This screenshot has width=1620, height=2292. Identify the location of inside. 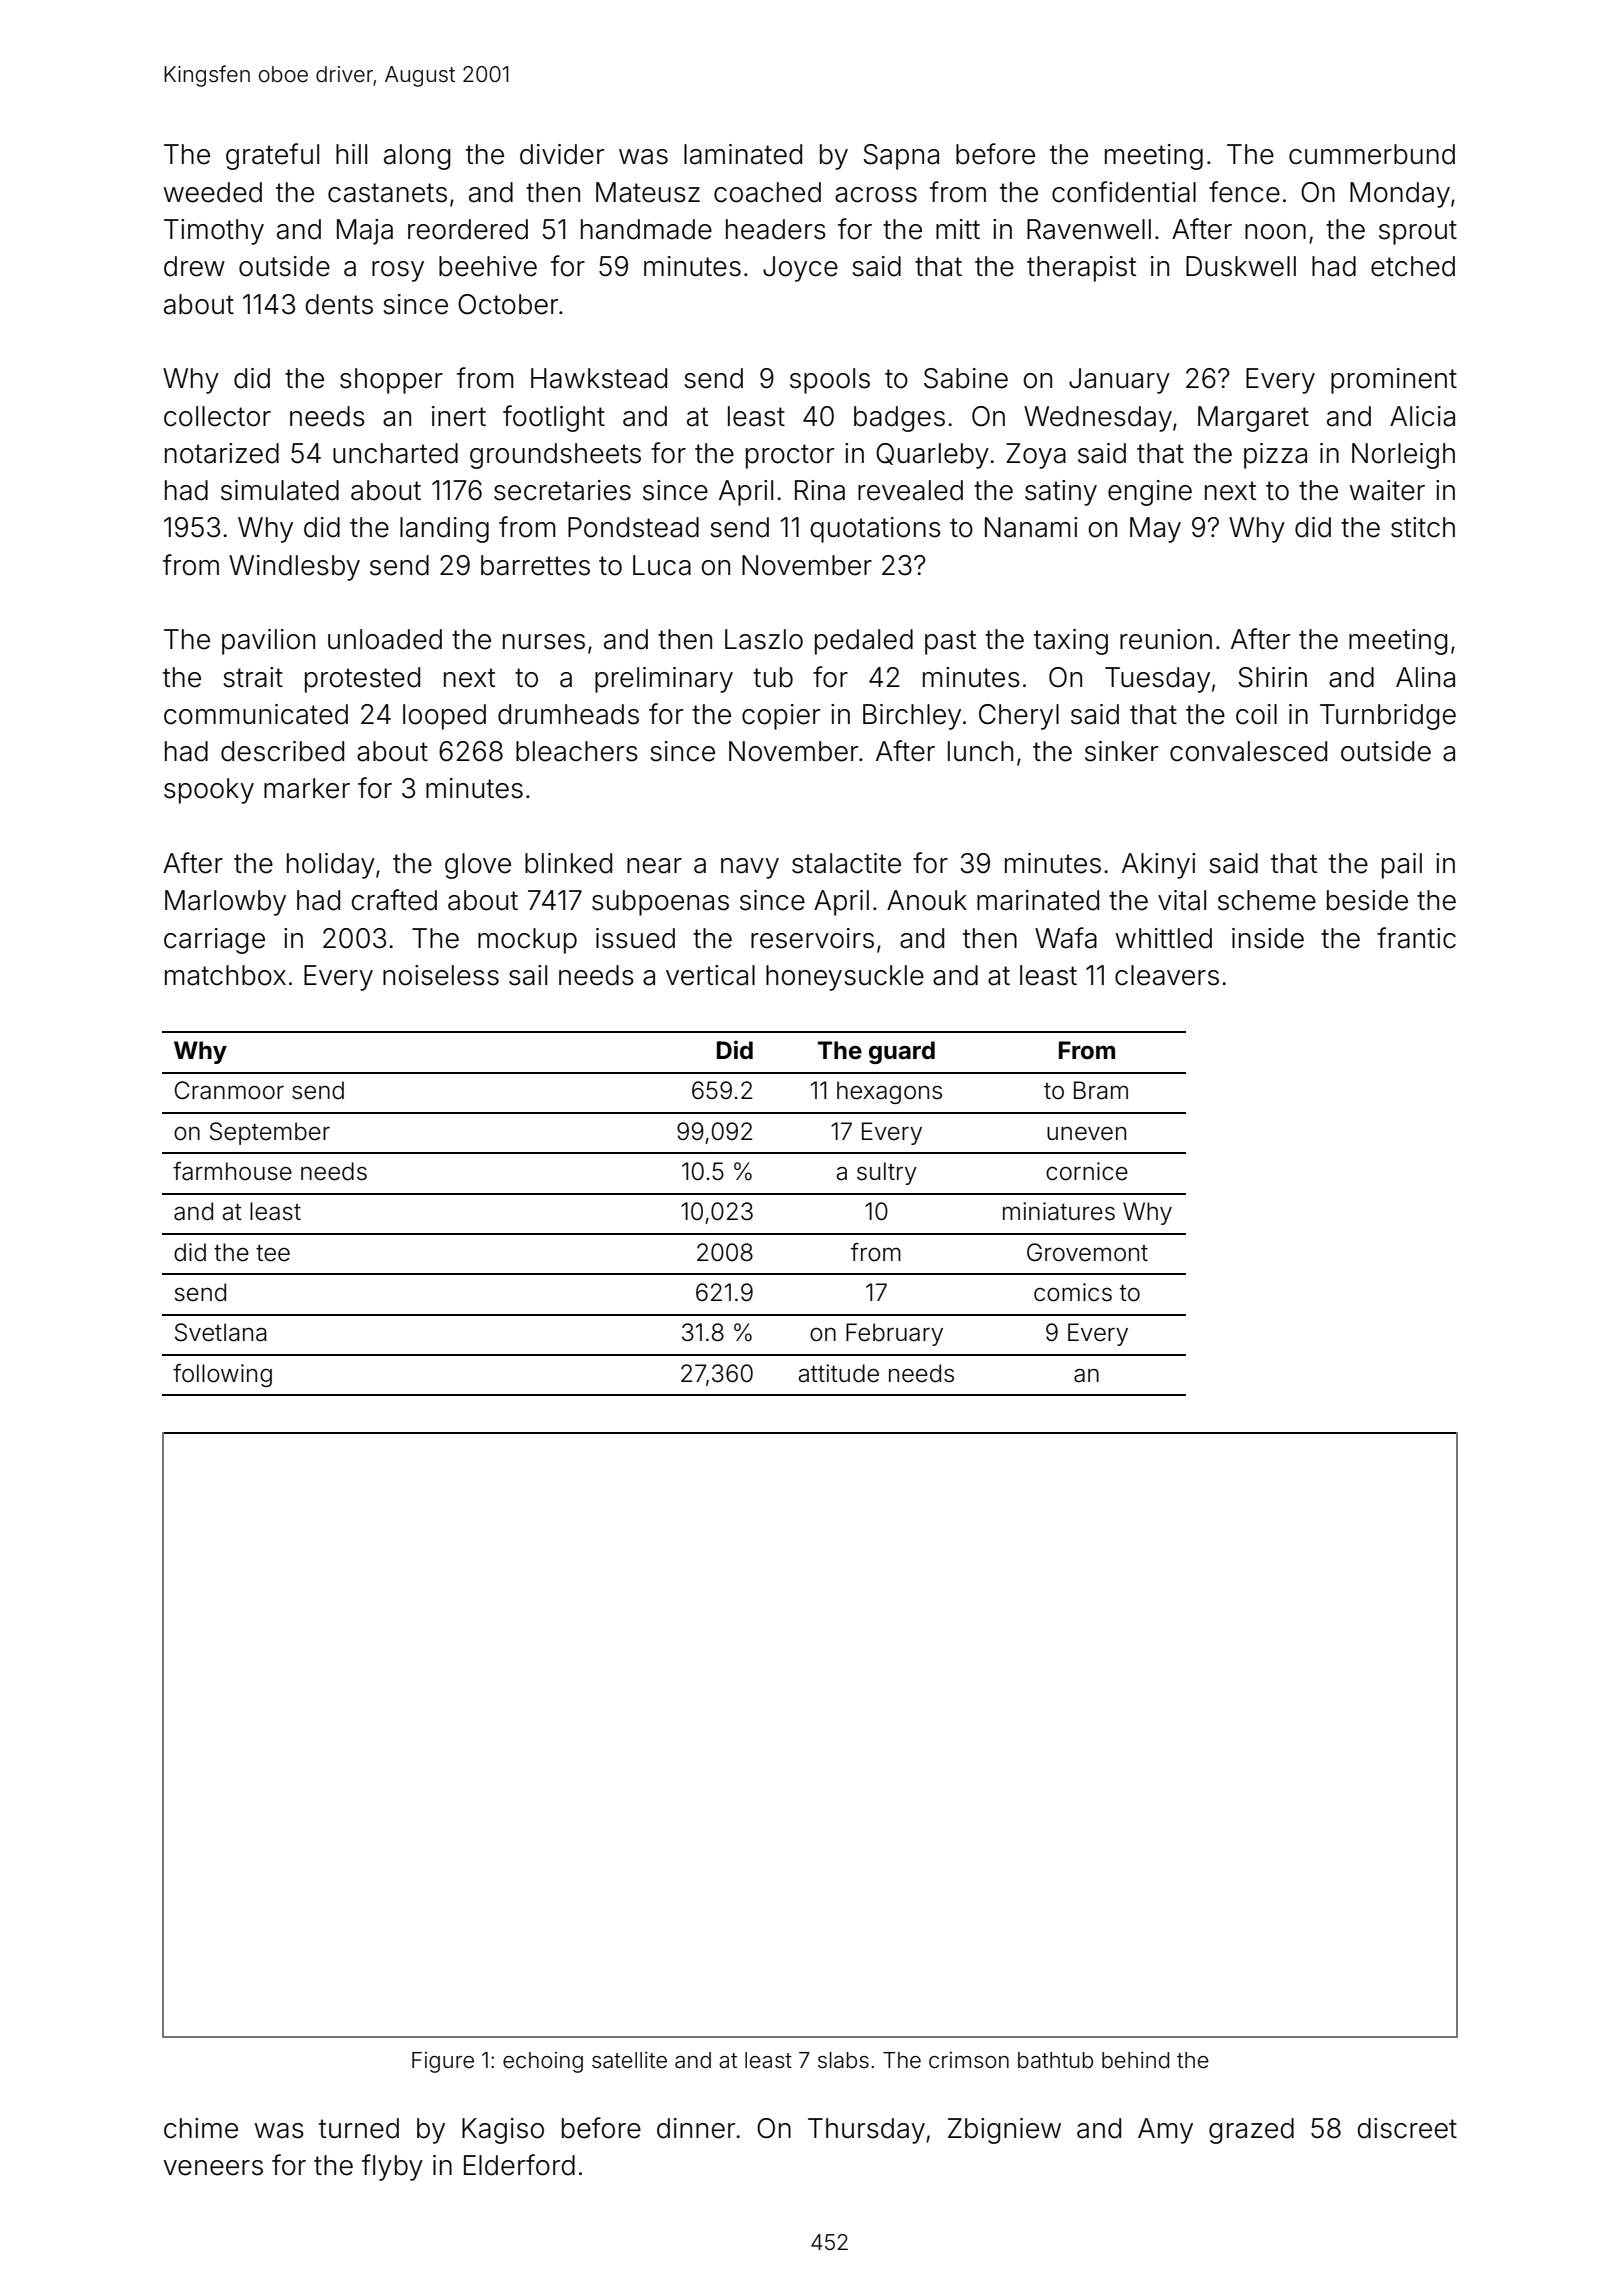
(1268, 938).
